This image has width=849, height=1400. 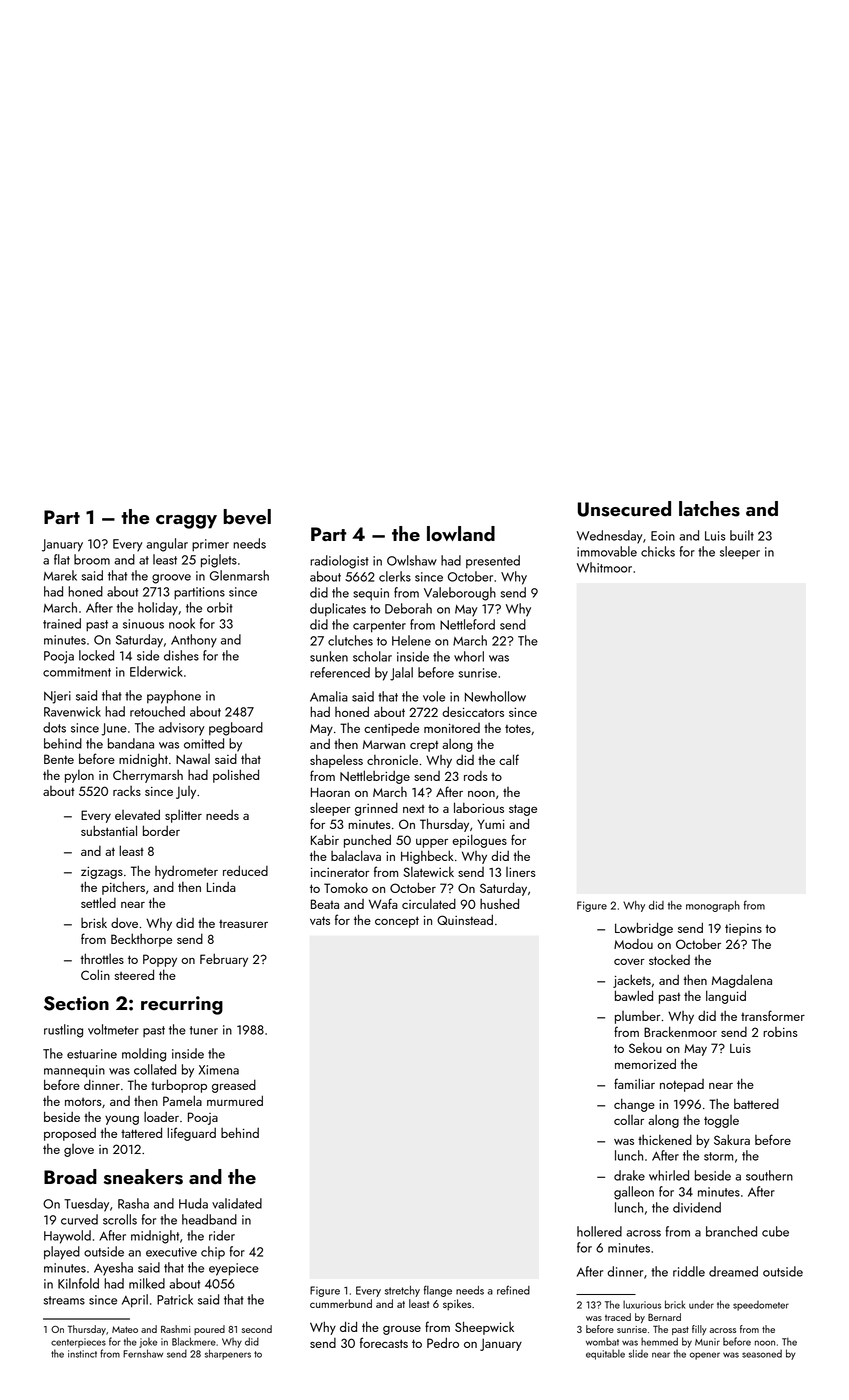 I want to click on collar, so click(x=629, y=1120).
